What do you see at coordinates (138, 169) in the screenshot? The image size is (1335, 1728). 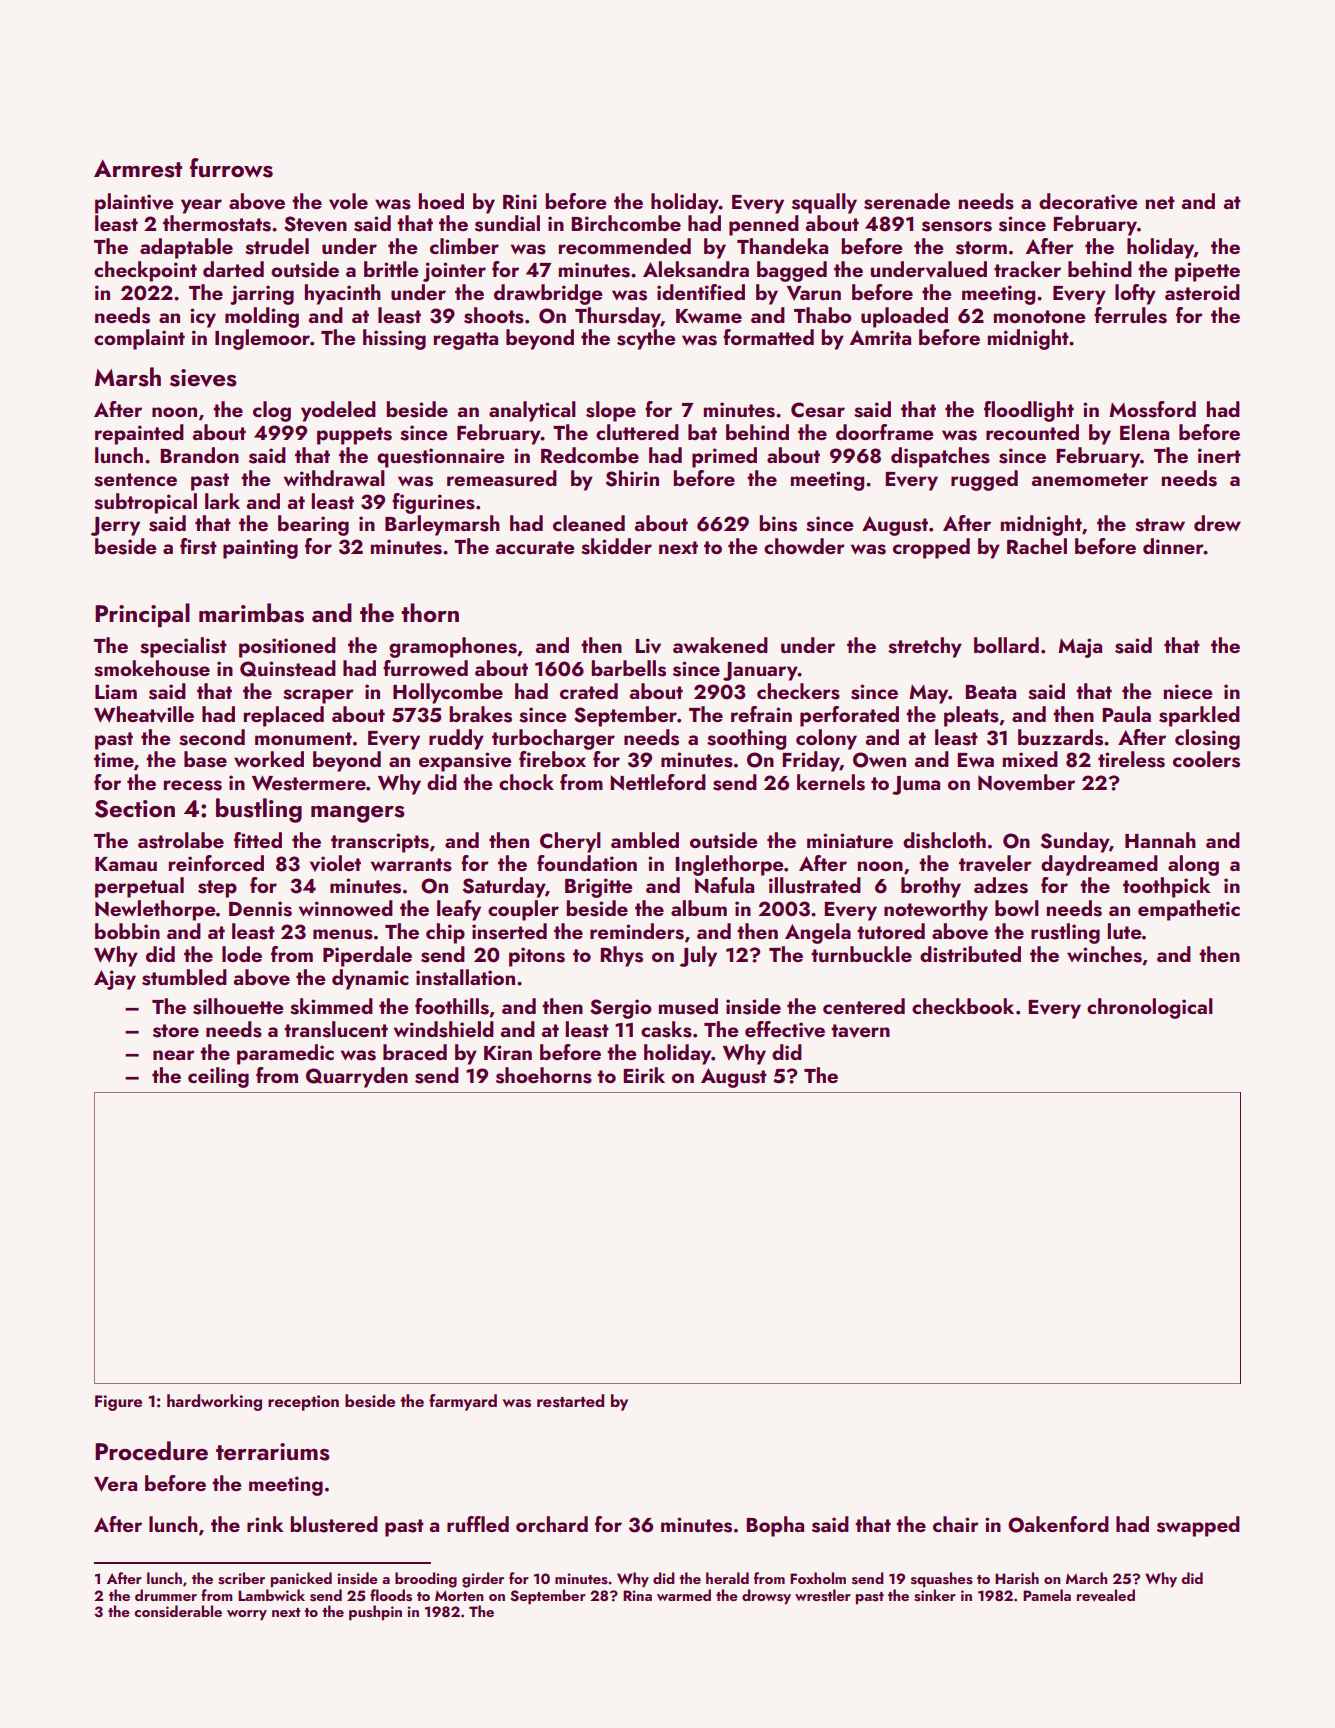 I see `Armrest` at bounding box center [138, 169].
